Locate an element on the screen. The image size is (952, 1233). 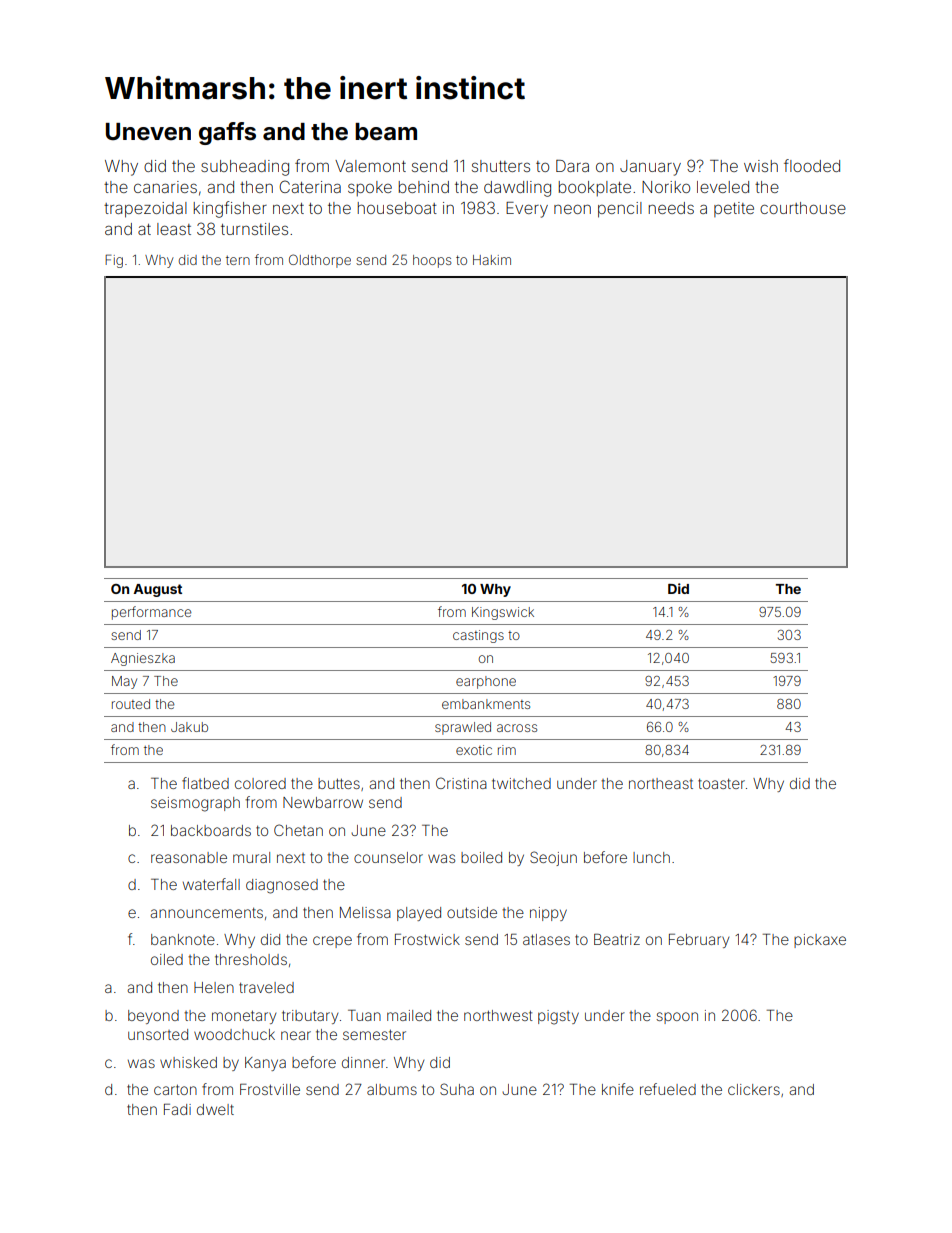
needs is located at coordinates (671, 208).
